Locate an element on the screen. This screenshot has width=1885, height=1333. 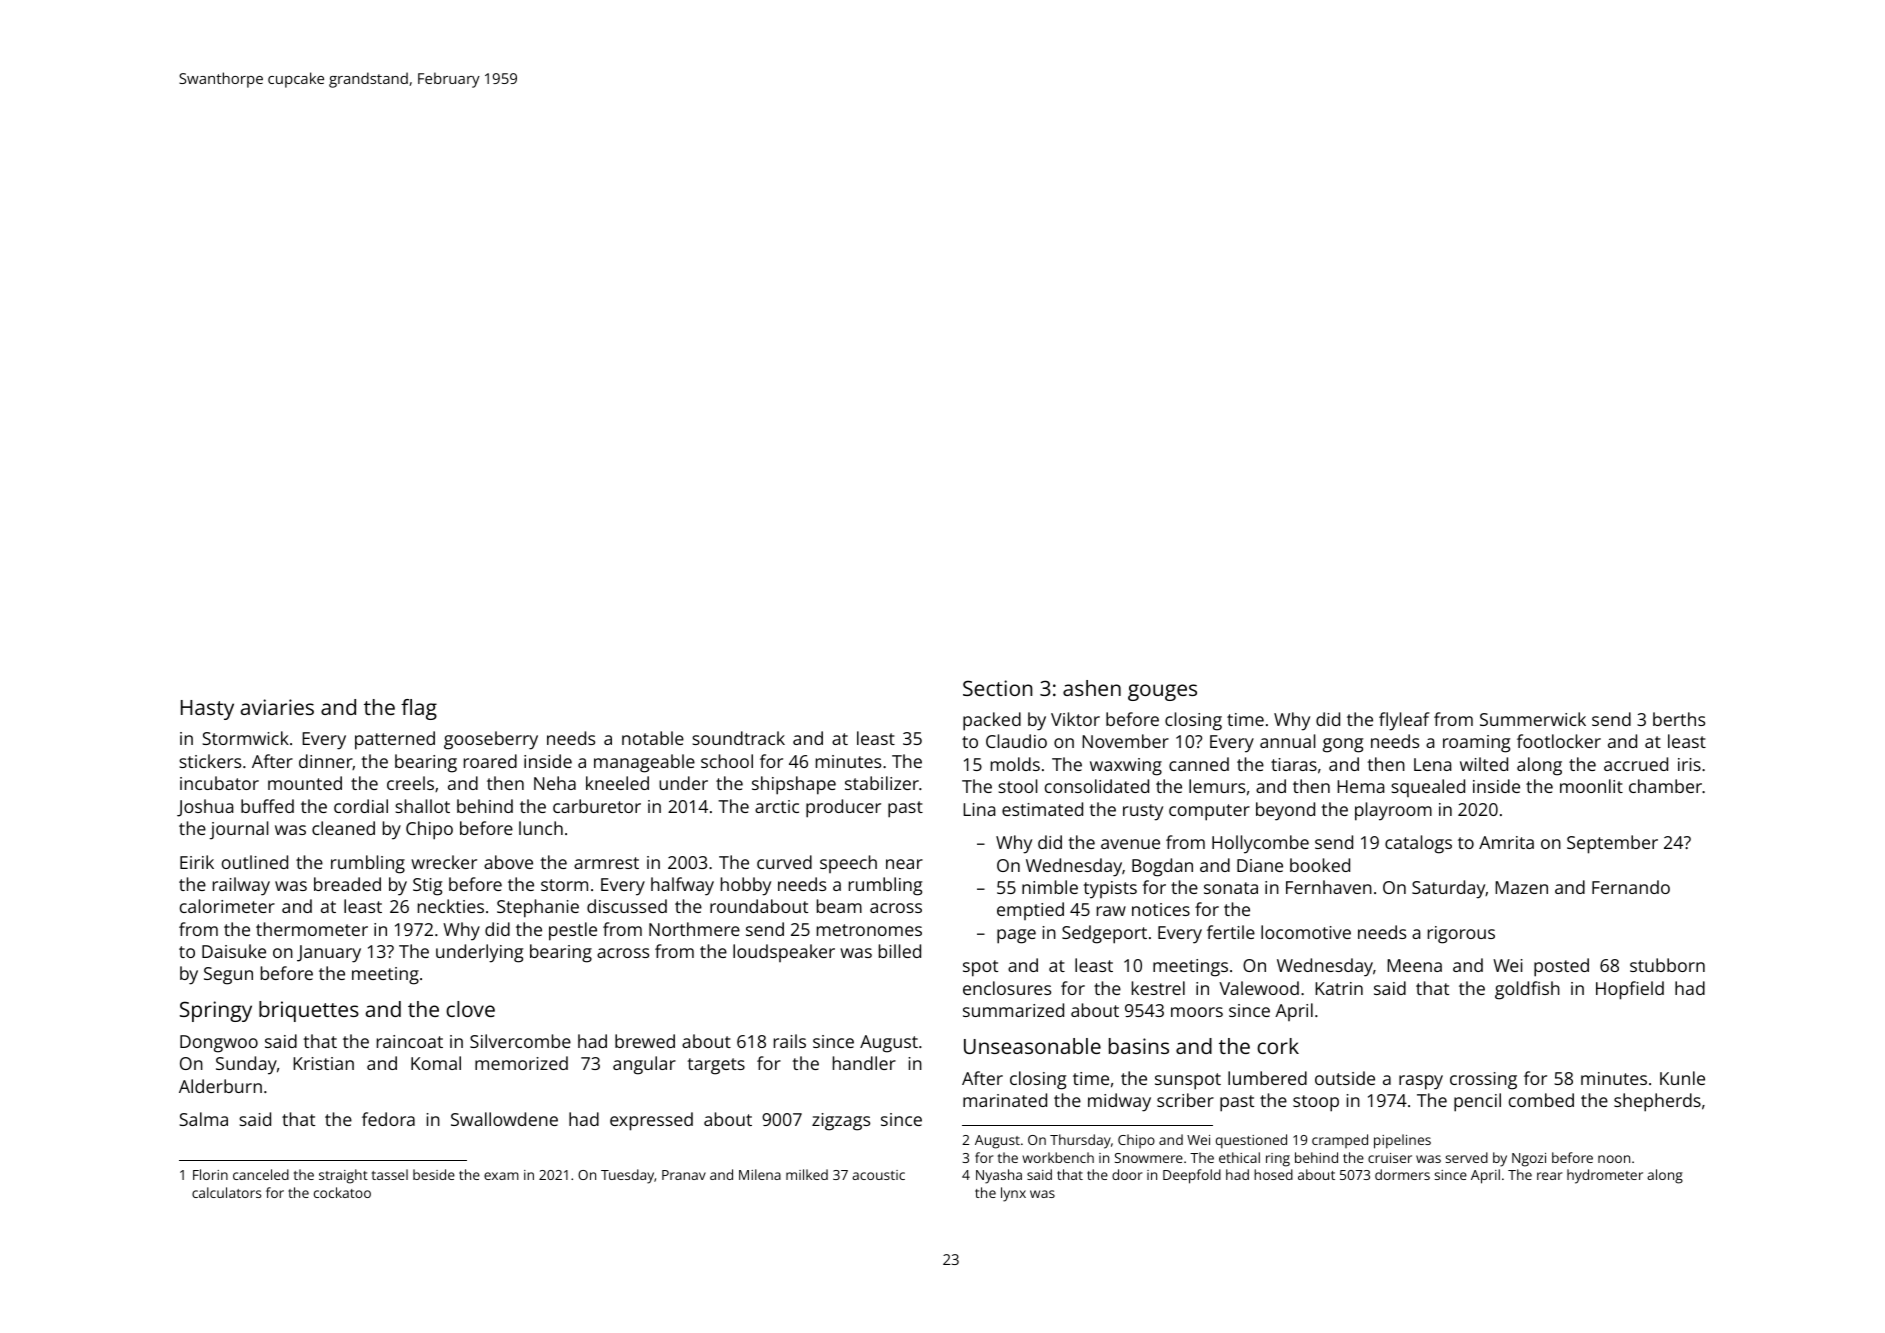
packed is located at coordinates (992, 721).
